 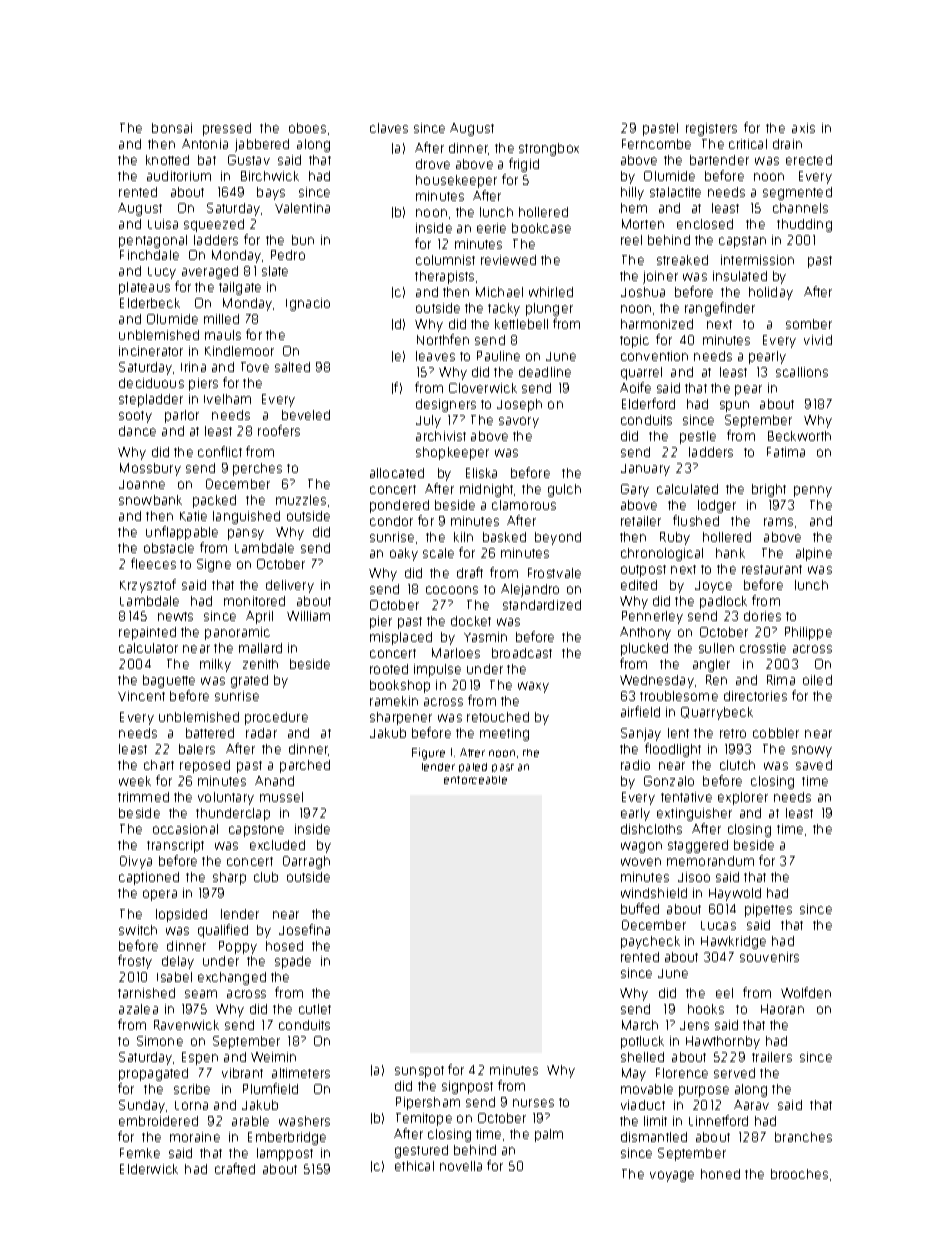 I want to click on housekeeper, so click(x=456, y=181).
